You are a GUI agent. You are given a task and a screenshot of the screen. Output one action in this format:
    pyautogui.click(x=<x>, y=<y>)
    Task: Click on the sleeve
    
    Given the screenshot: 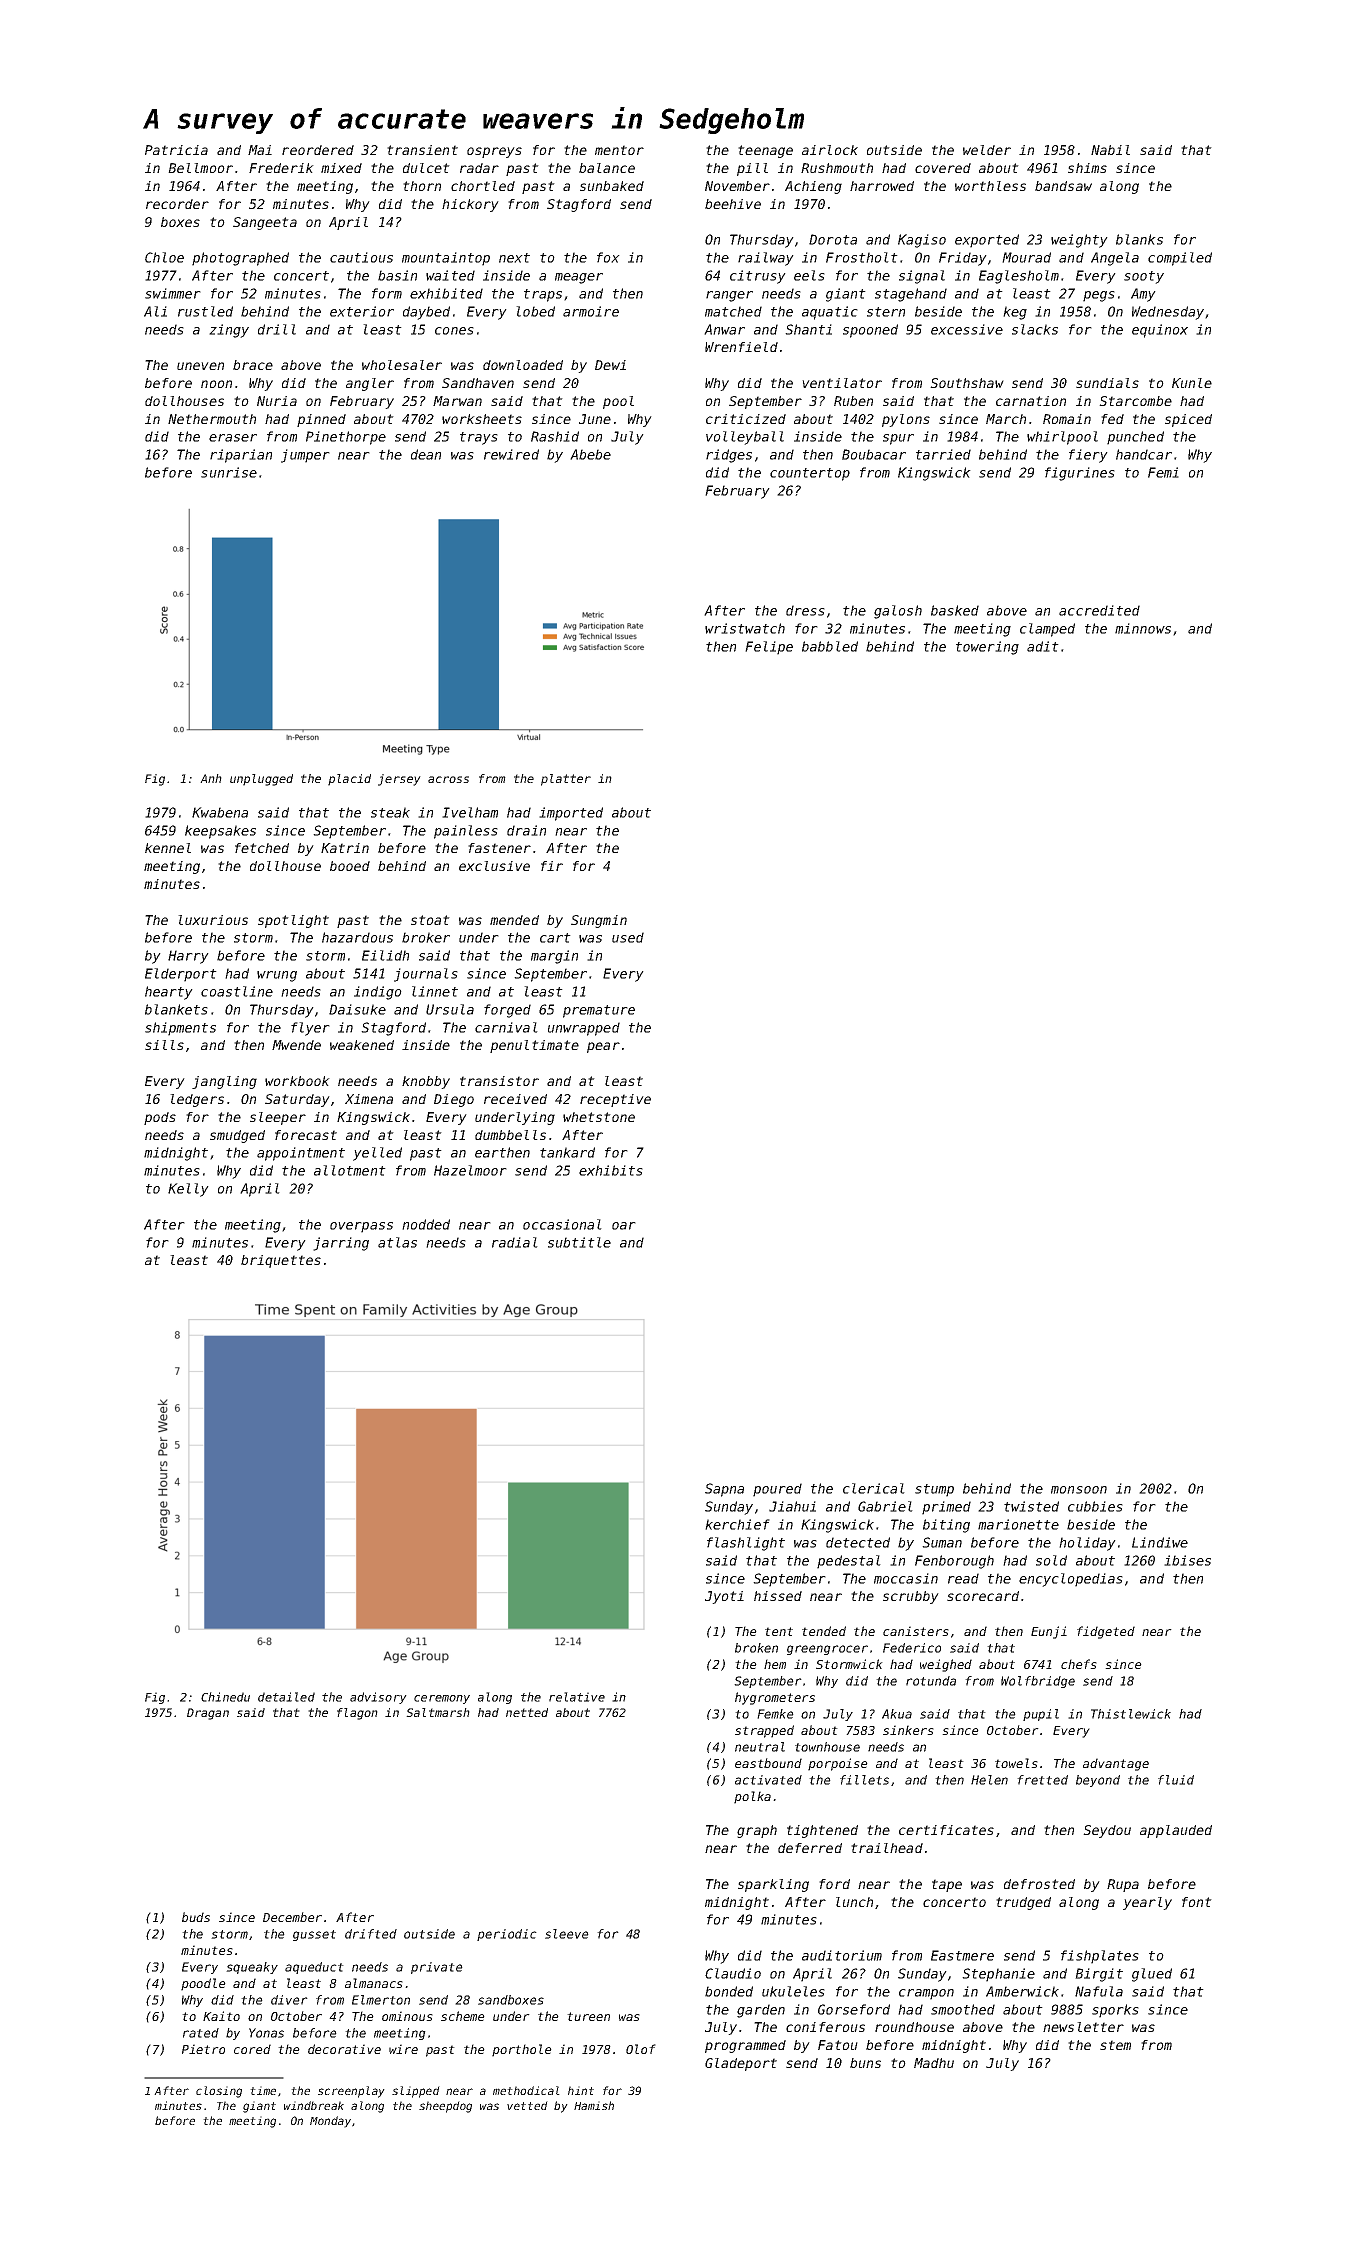 What is the action you would take?
    pyautogui.click(x=567, y=1934)
